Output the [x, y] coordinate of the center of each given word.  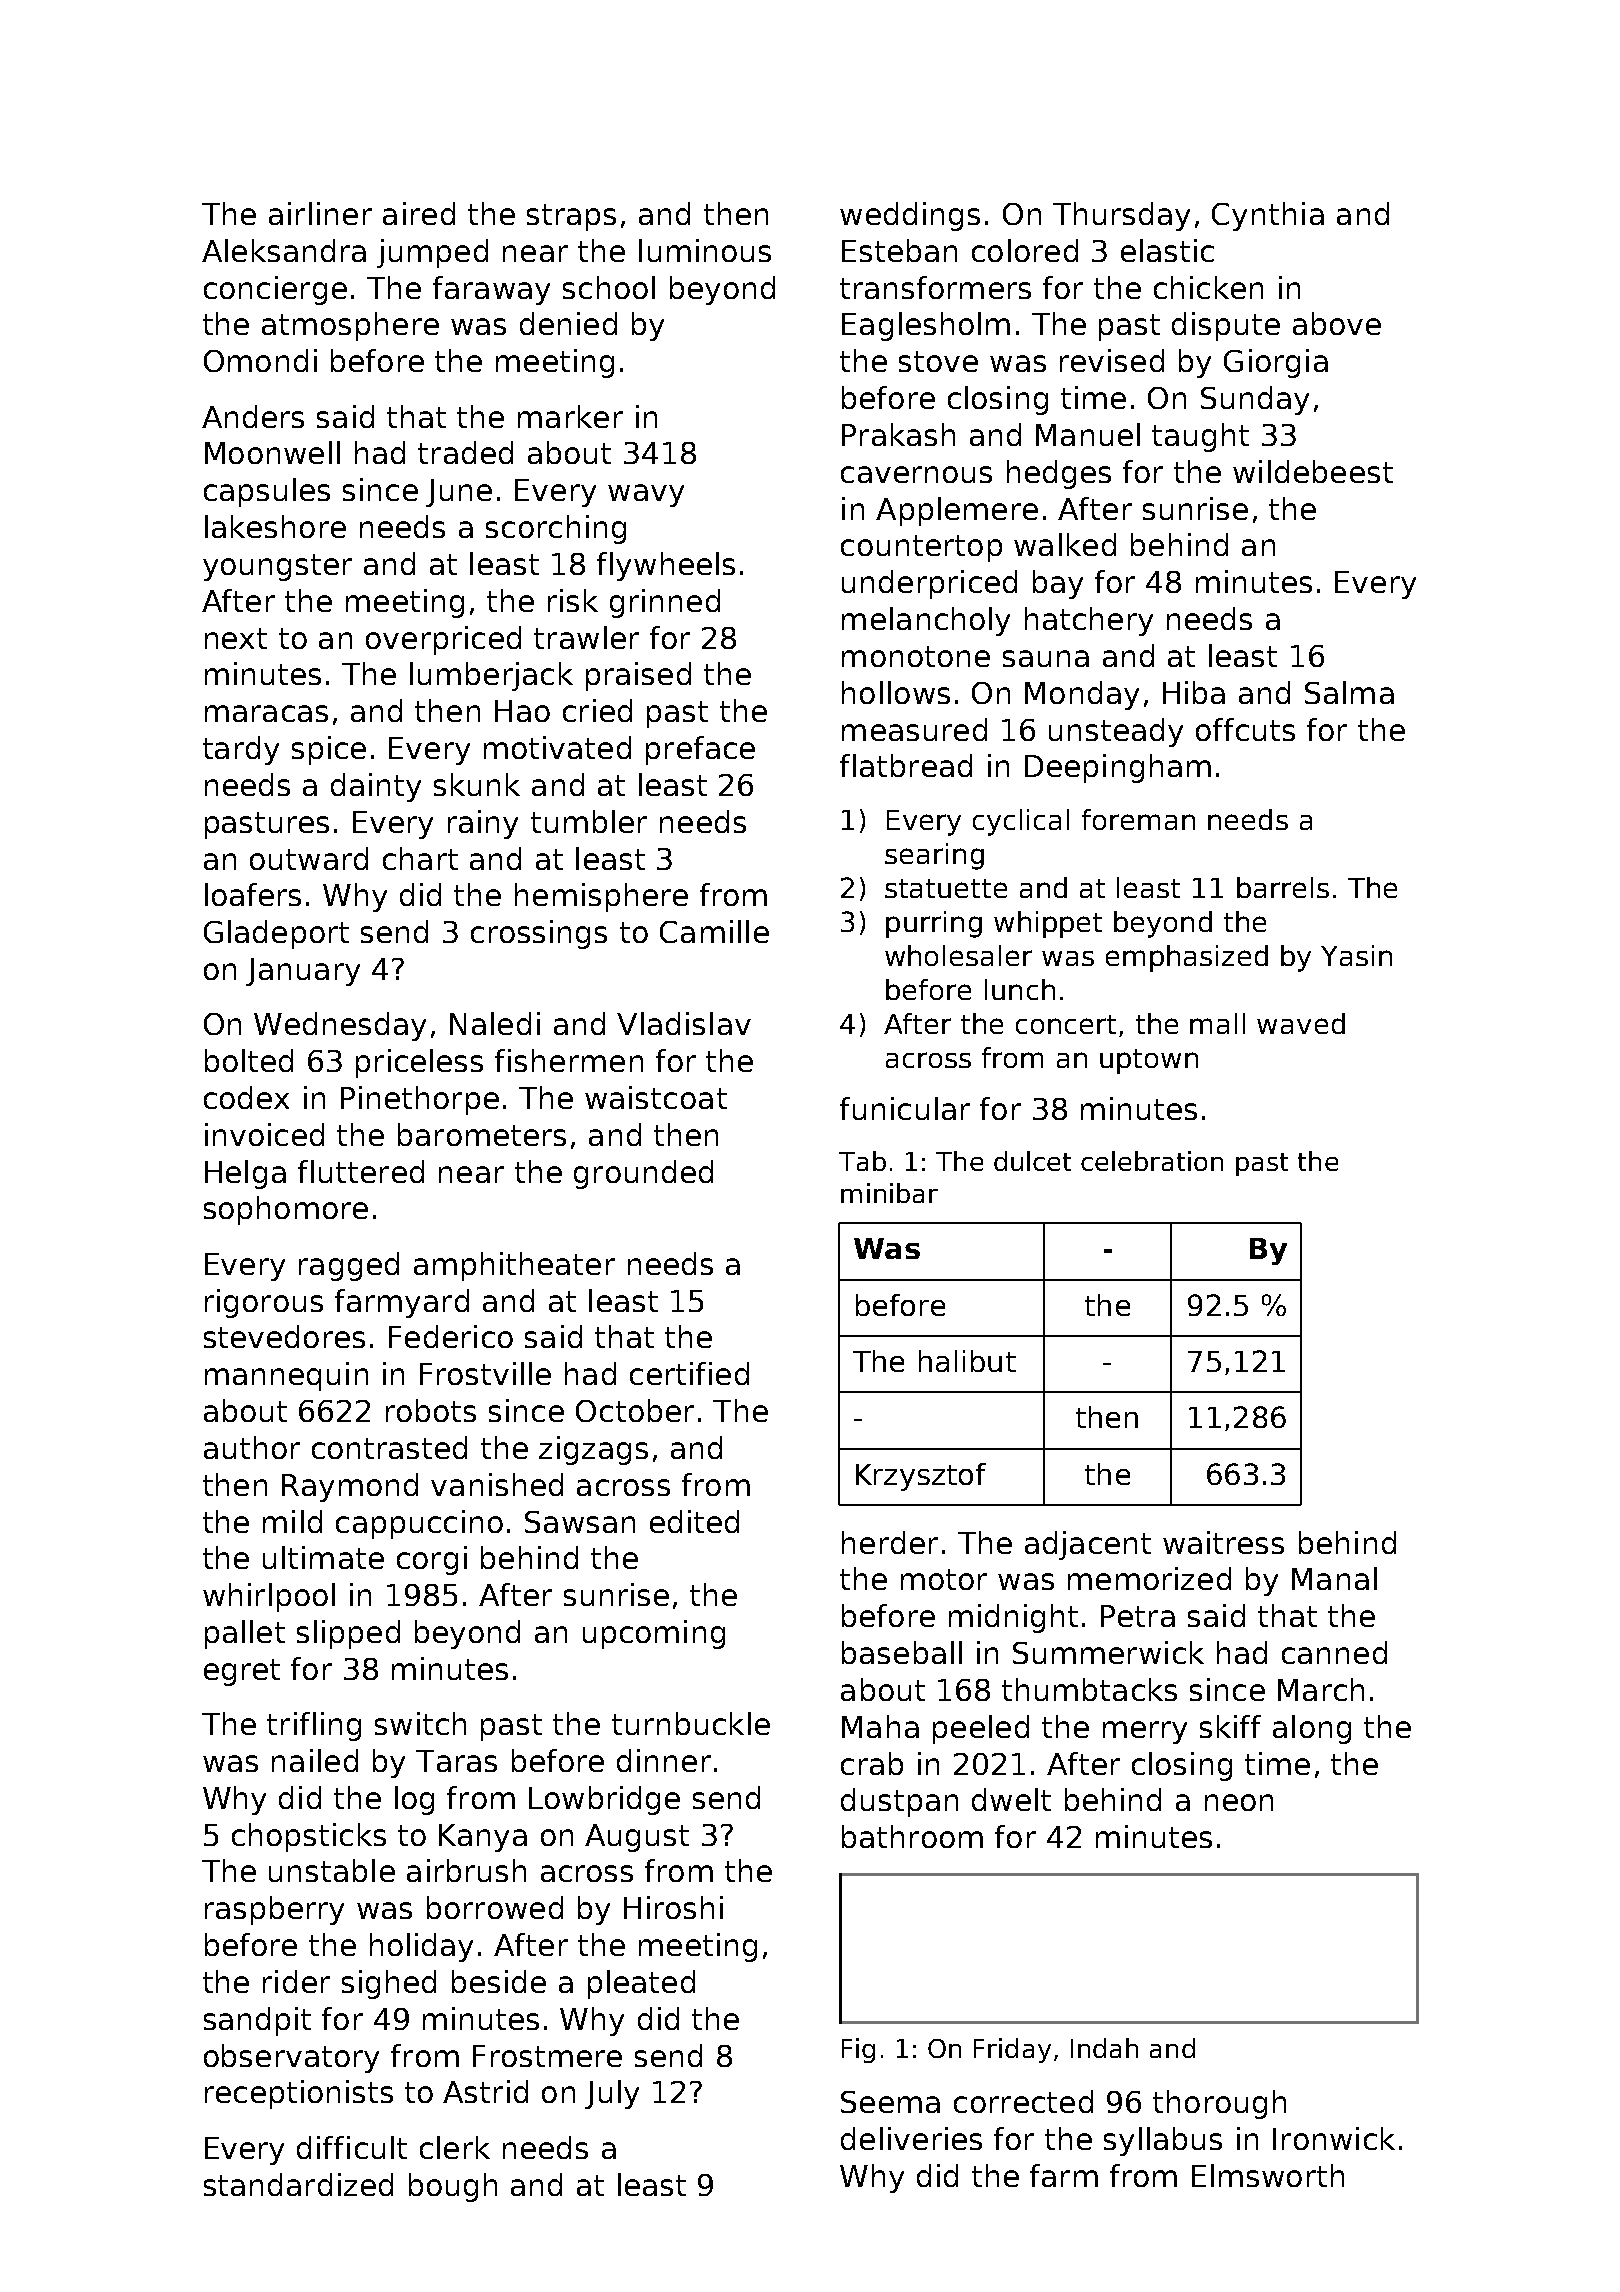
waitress [1223, 1542]
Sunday [1255, 400]
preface [700, 750]
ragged [349, 1266]
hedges [1059, 474]
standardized [298, 2184]
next [236, 638]
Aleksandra [284, 250]
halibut [967, 1361]
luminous [705, 250]
